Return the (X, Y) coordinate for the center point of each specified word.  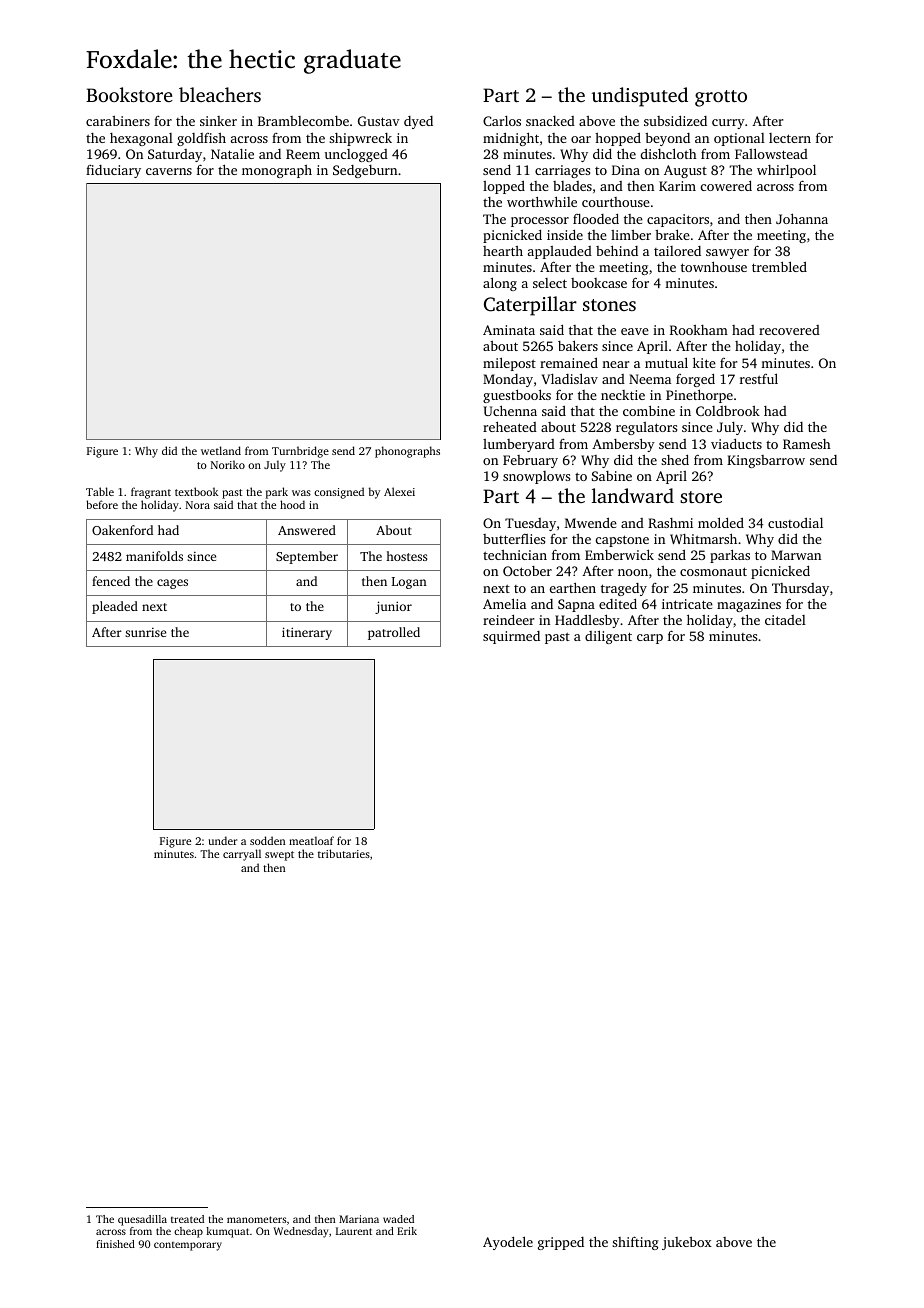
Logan (409, 583)
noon (633, 572)
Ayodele (508, 1243)
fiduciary (113, 171)
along (500, 284)
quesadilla (142, 1220)
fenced (111, 581)
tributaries (344, 853)
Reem (303, 154)
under (222, 840)
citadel (785, 620)
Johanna (802, 218)
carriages (562, 171)
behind (617, 250)
